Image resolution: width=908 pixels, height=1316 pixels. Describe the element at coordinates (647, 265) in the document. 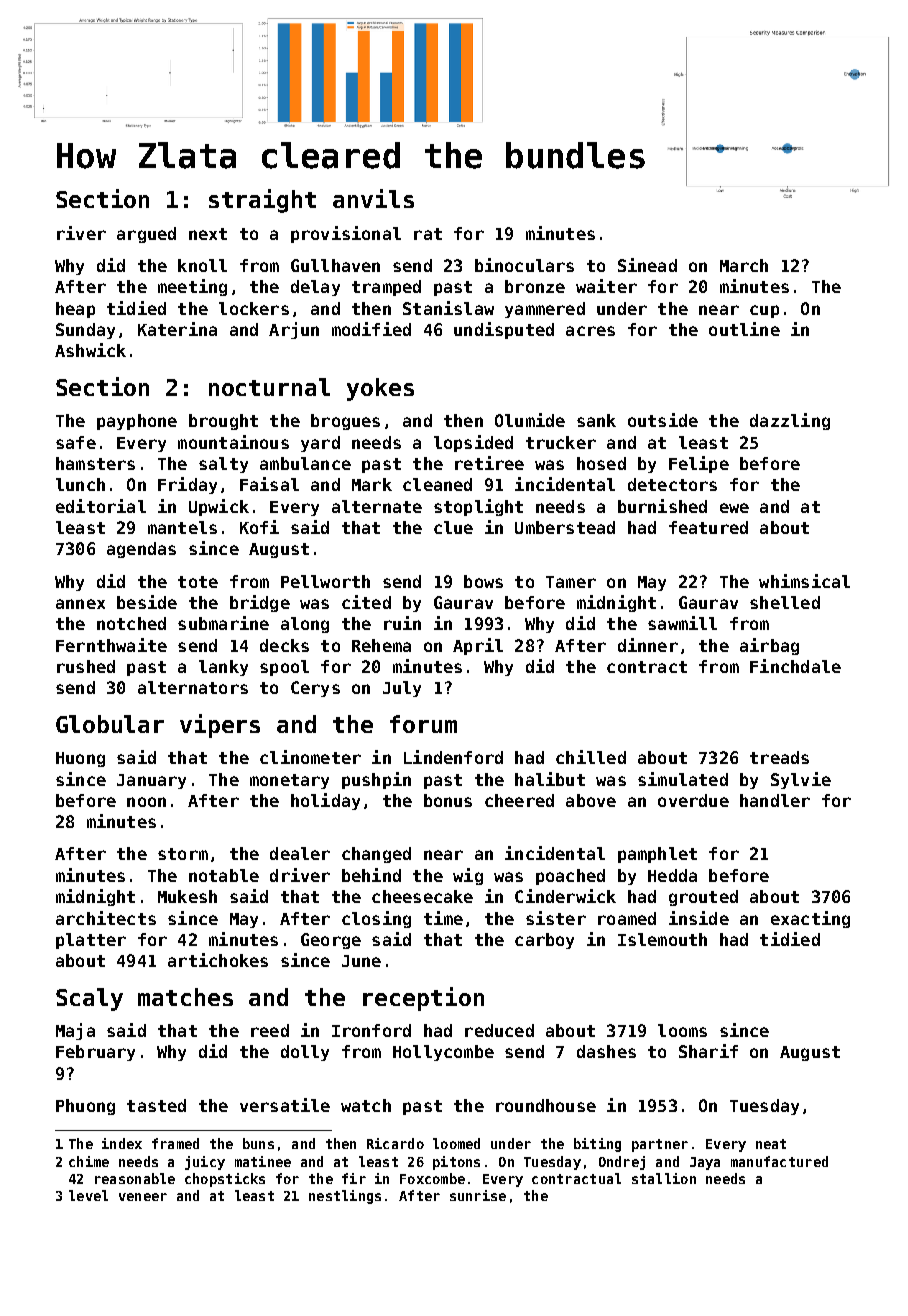

I see `Sinead` at that location.
